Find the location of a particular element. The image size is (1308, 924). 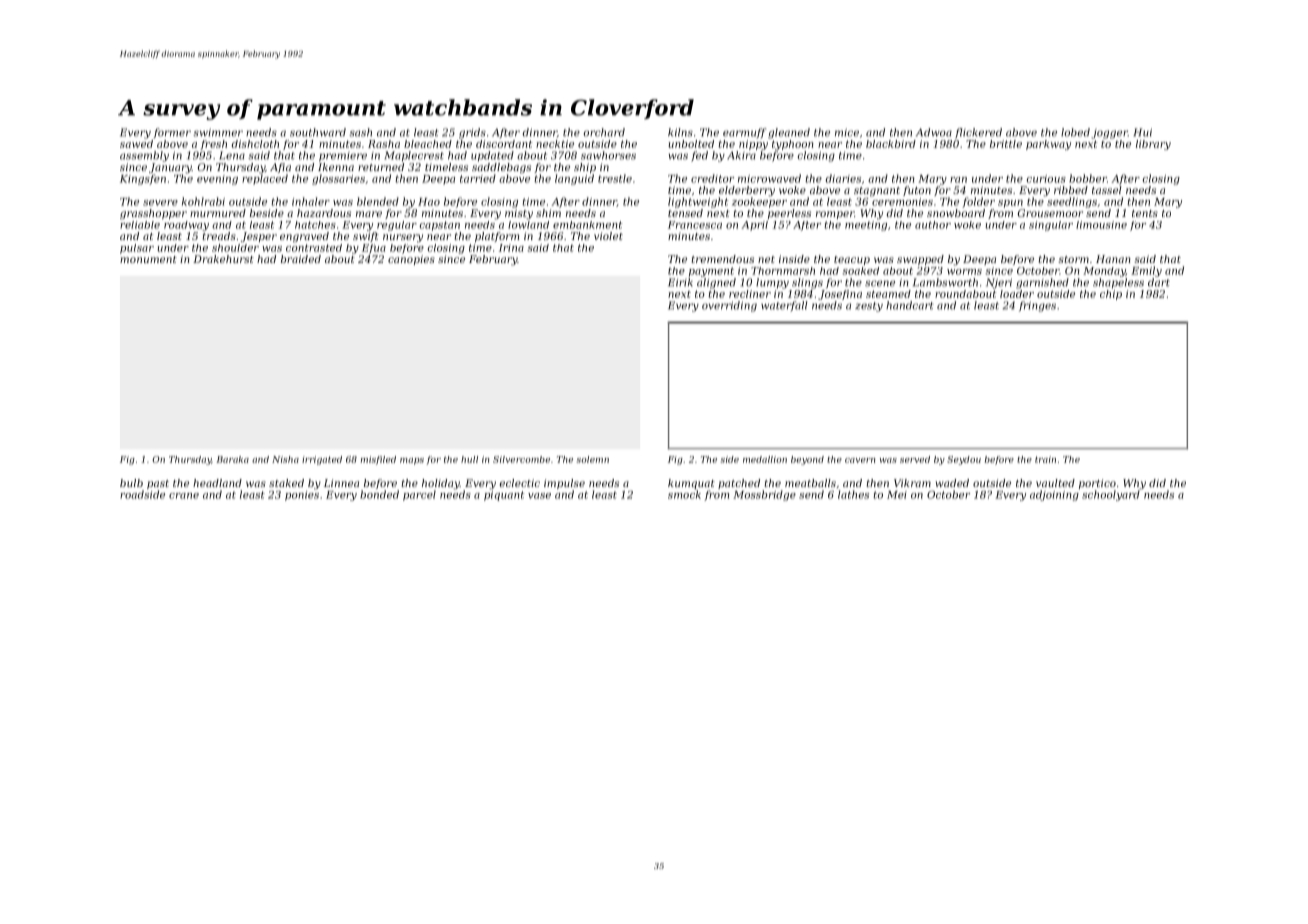

Adwoa is located at coordinates (934, 132).
